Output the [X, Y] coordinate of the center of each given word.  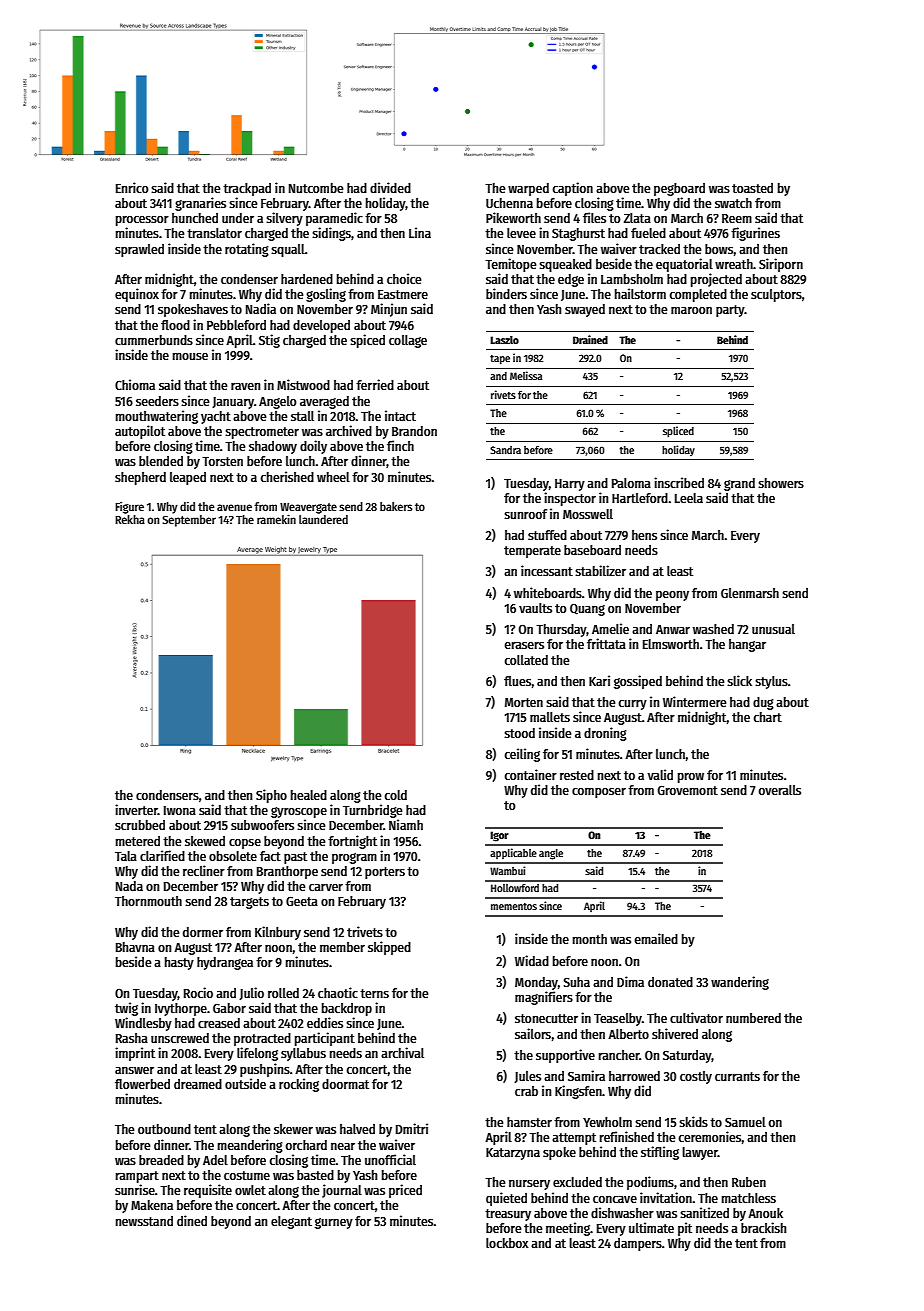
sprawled [139, 250]
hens [644, 535]
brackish [763, 1227]
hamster [529, 1122]
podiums [650, 1183]
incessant [547, 570]
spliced [678, 432]
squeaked [565, 265]
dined [192, 1220]
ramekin [276, 519]
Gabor [229, 1008]
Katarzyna [513, 1154]
